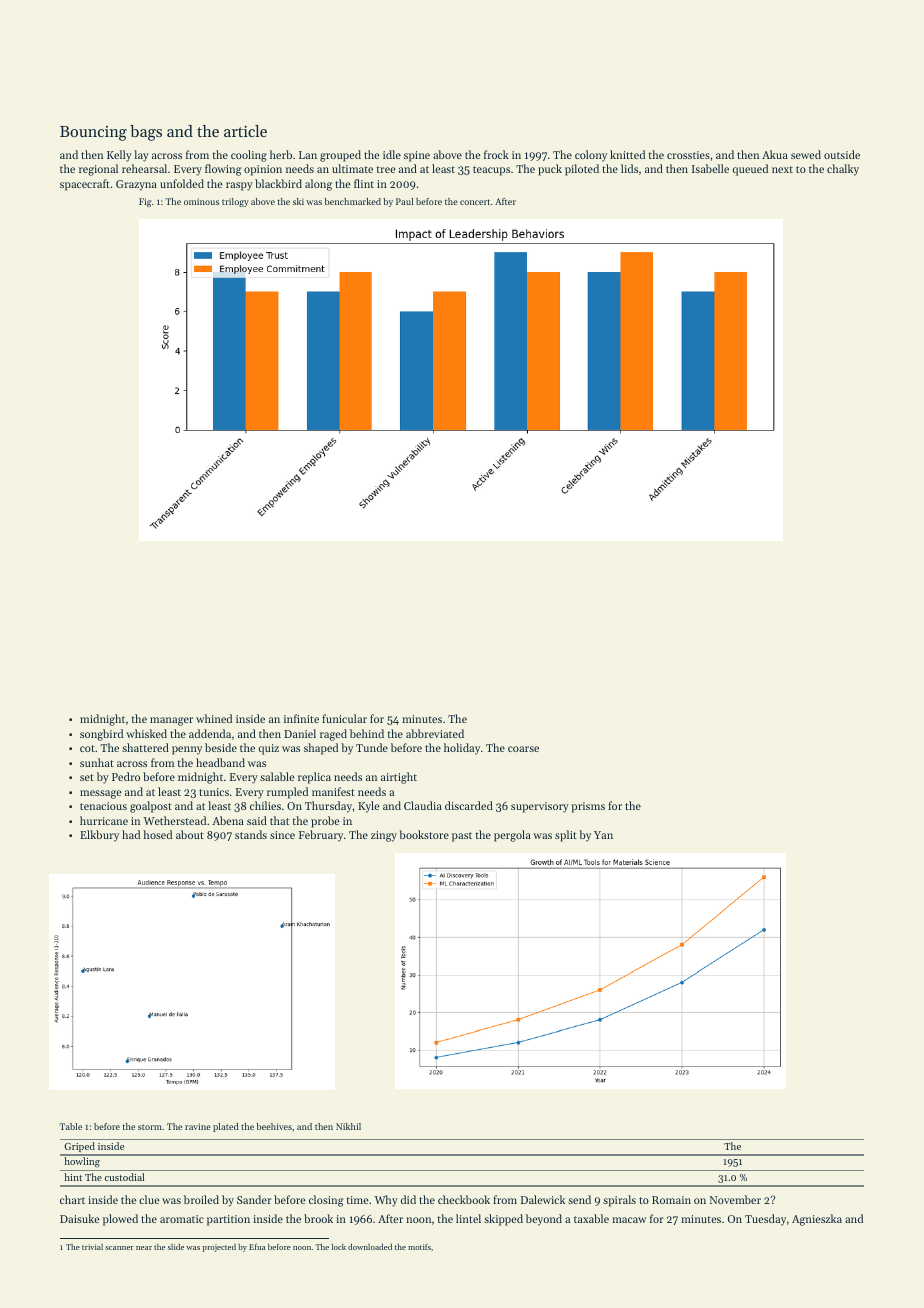 This screenshot has height=1308, width=924. Describe the element at coordinates (201, 201) in the screenshot. I see `ominous` at that location.
